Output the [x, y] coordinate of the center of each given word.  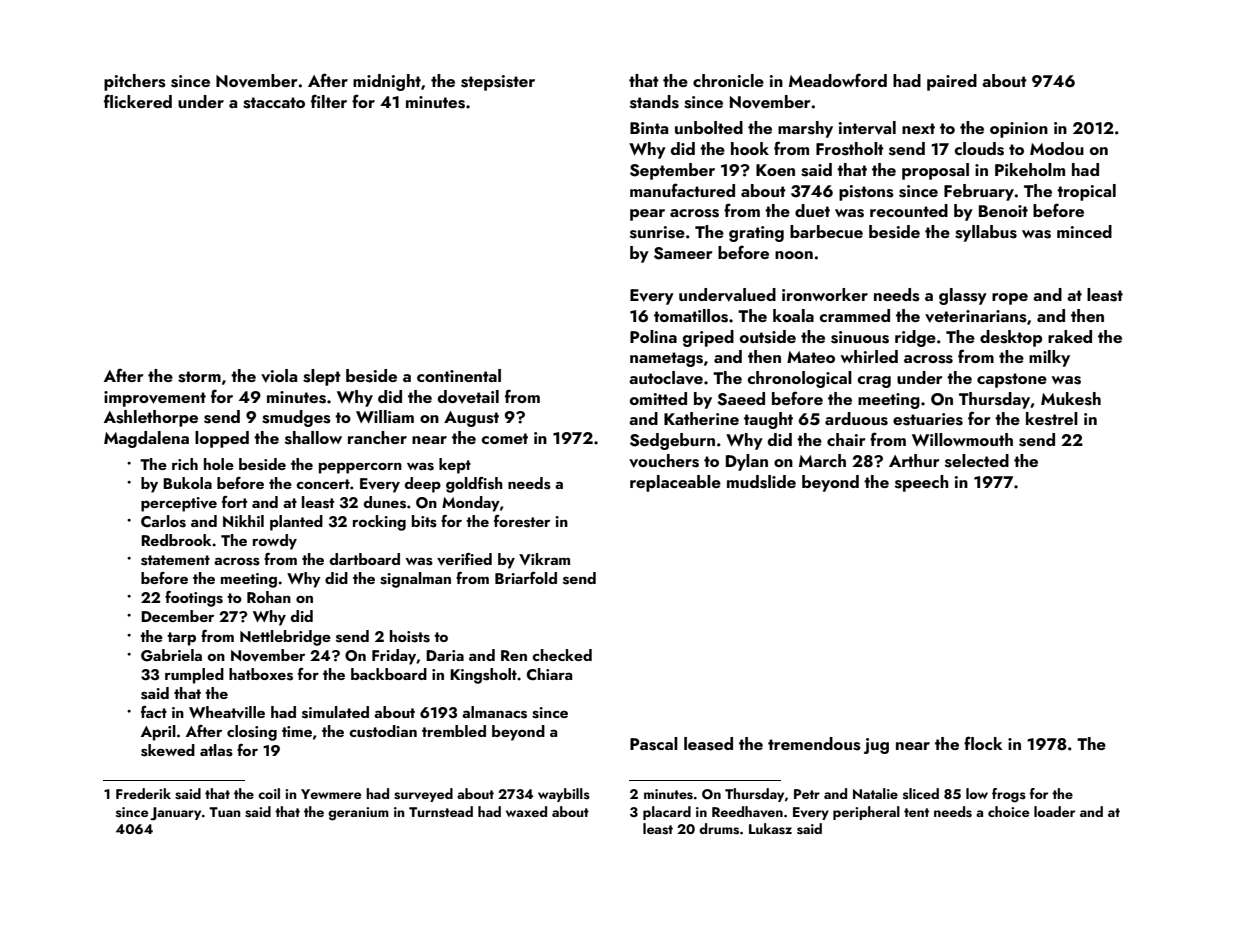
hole [219, 464]
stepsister [498, 83]
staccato [274, 103]
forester [522, 521]
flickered [138, 101]
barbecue [826, 231]
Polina [653, 336]
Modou [1057, 148]
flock [983, 743]
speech [922, 483]
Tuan [225, 812]
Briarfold [526, 578]
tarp [181, 639]
